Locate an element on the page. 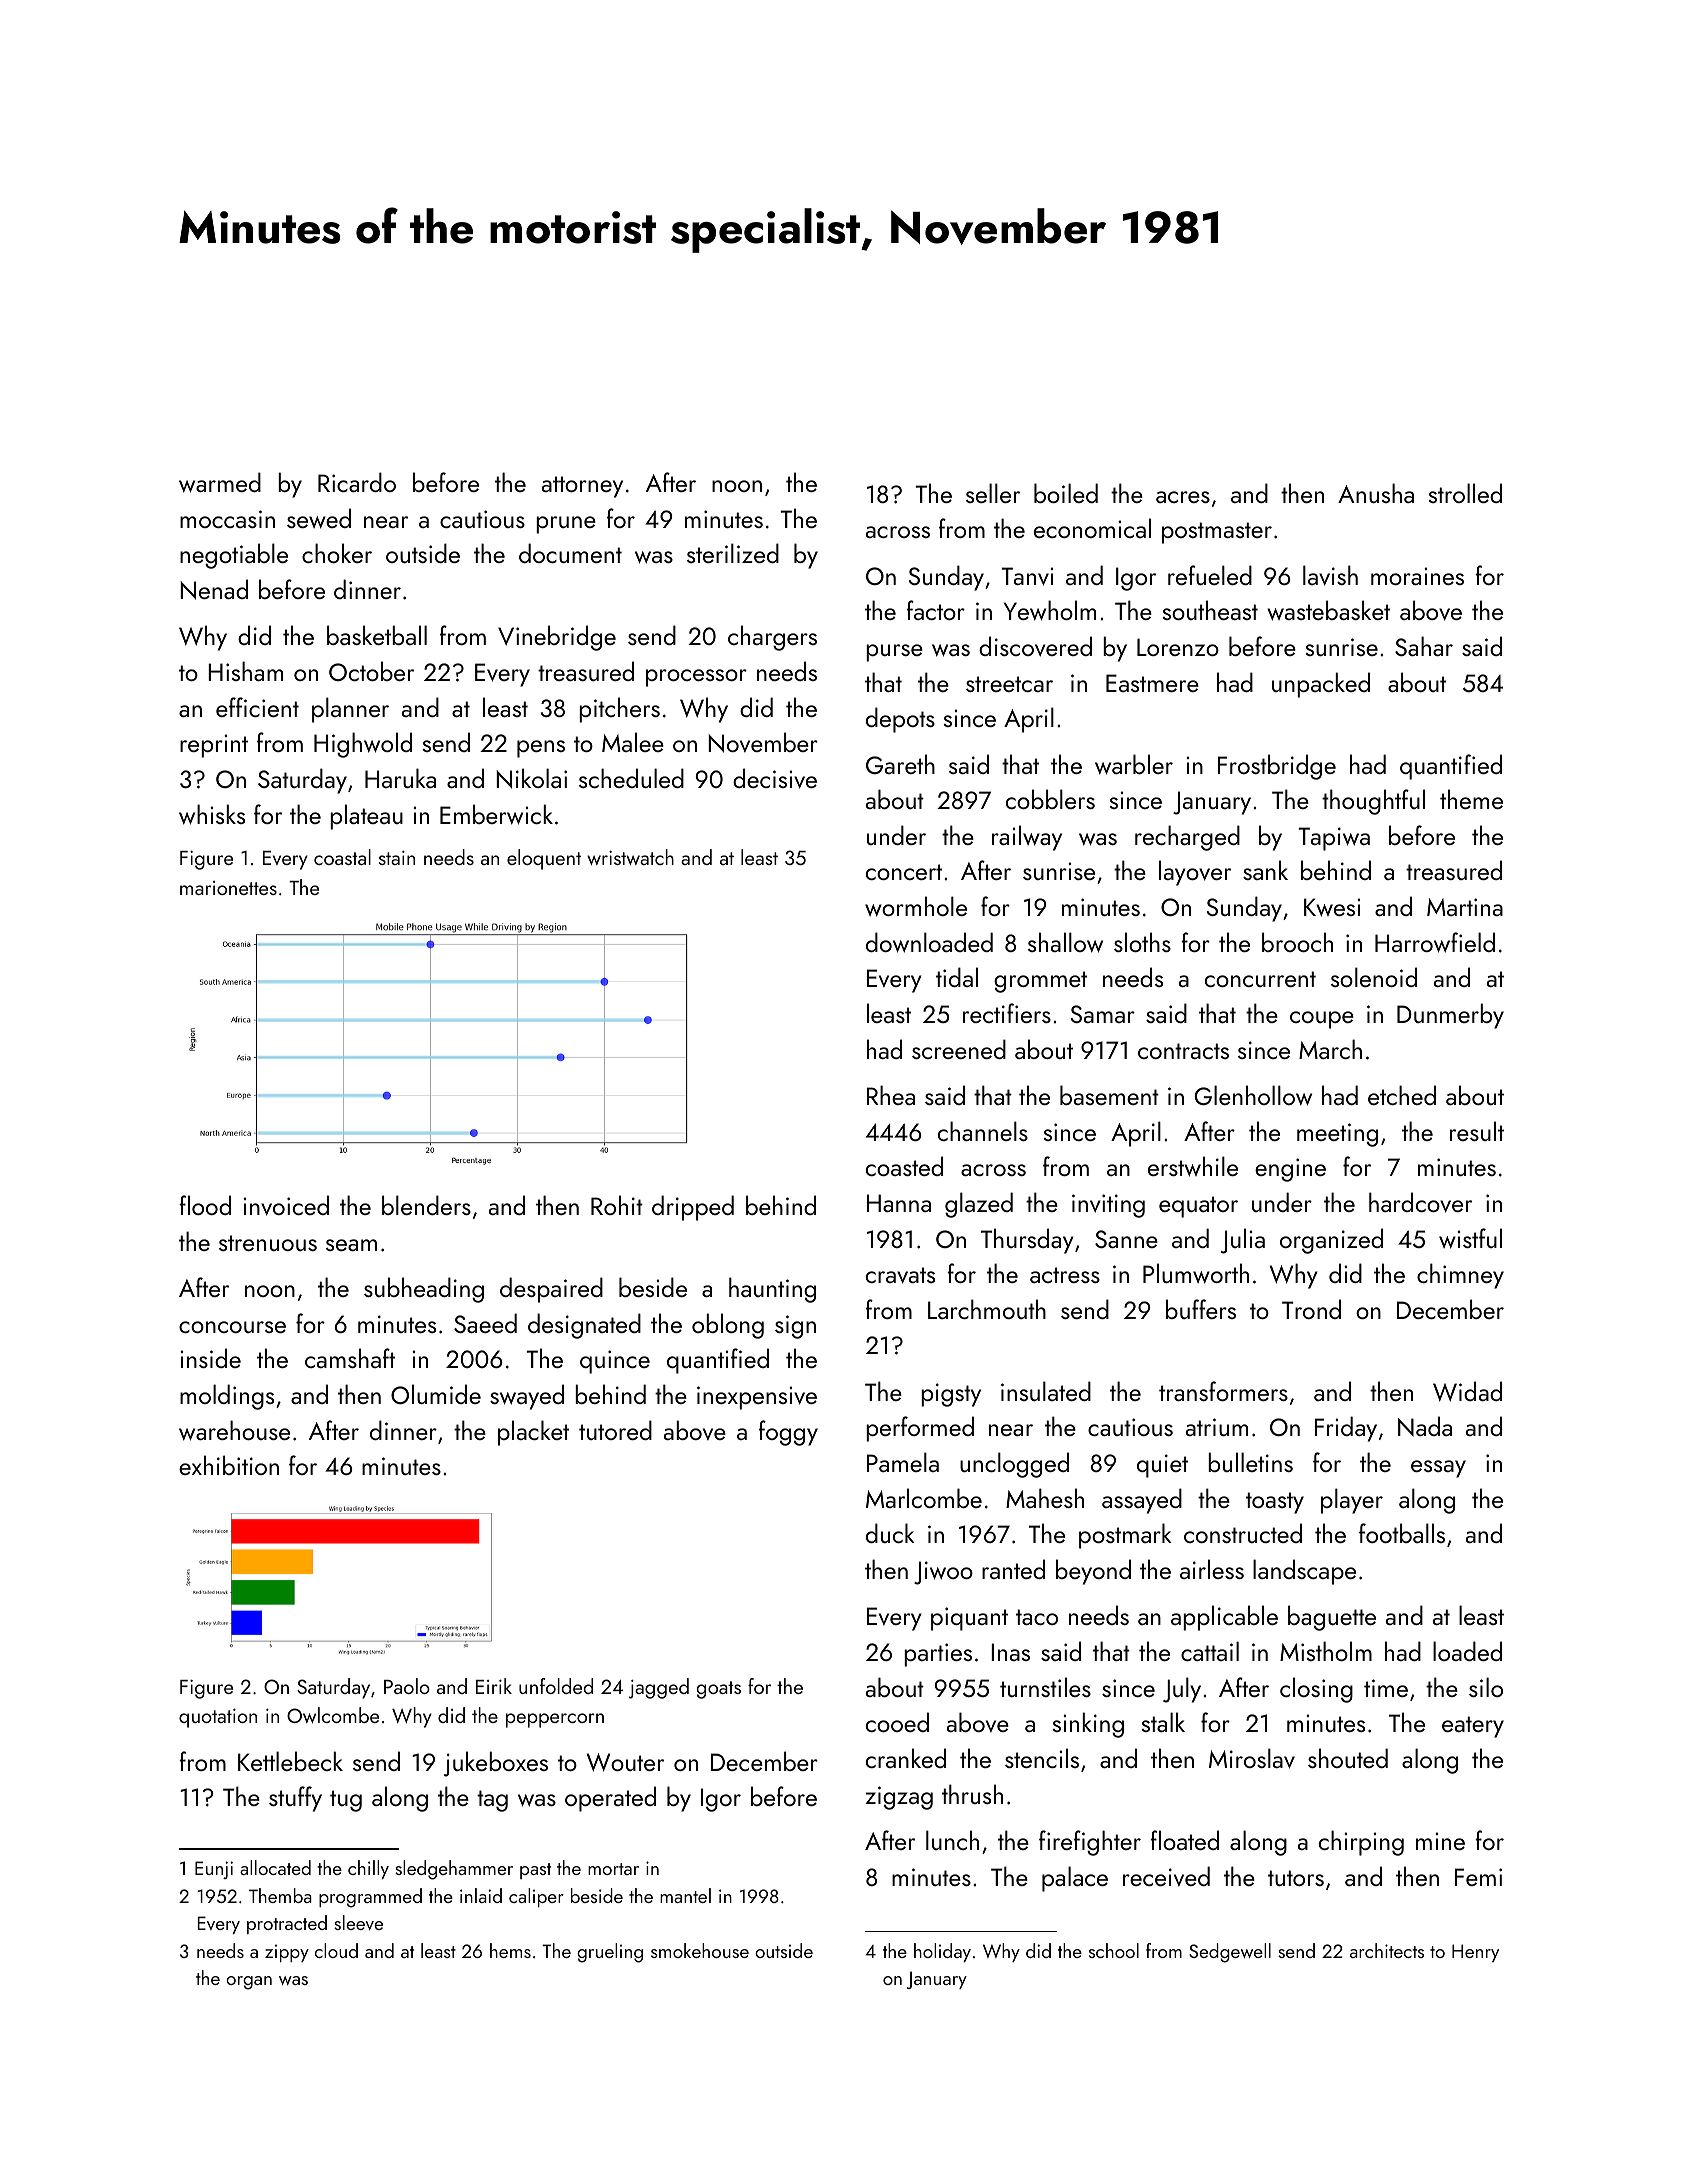 This image has width=1683, height=2178. theme is located at coordinates (1471, 799).
